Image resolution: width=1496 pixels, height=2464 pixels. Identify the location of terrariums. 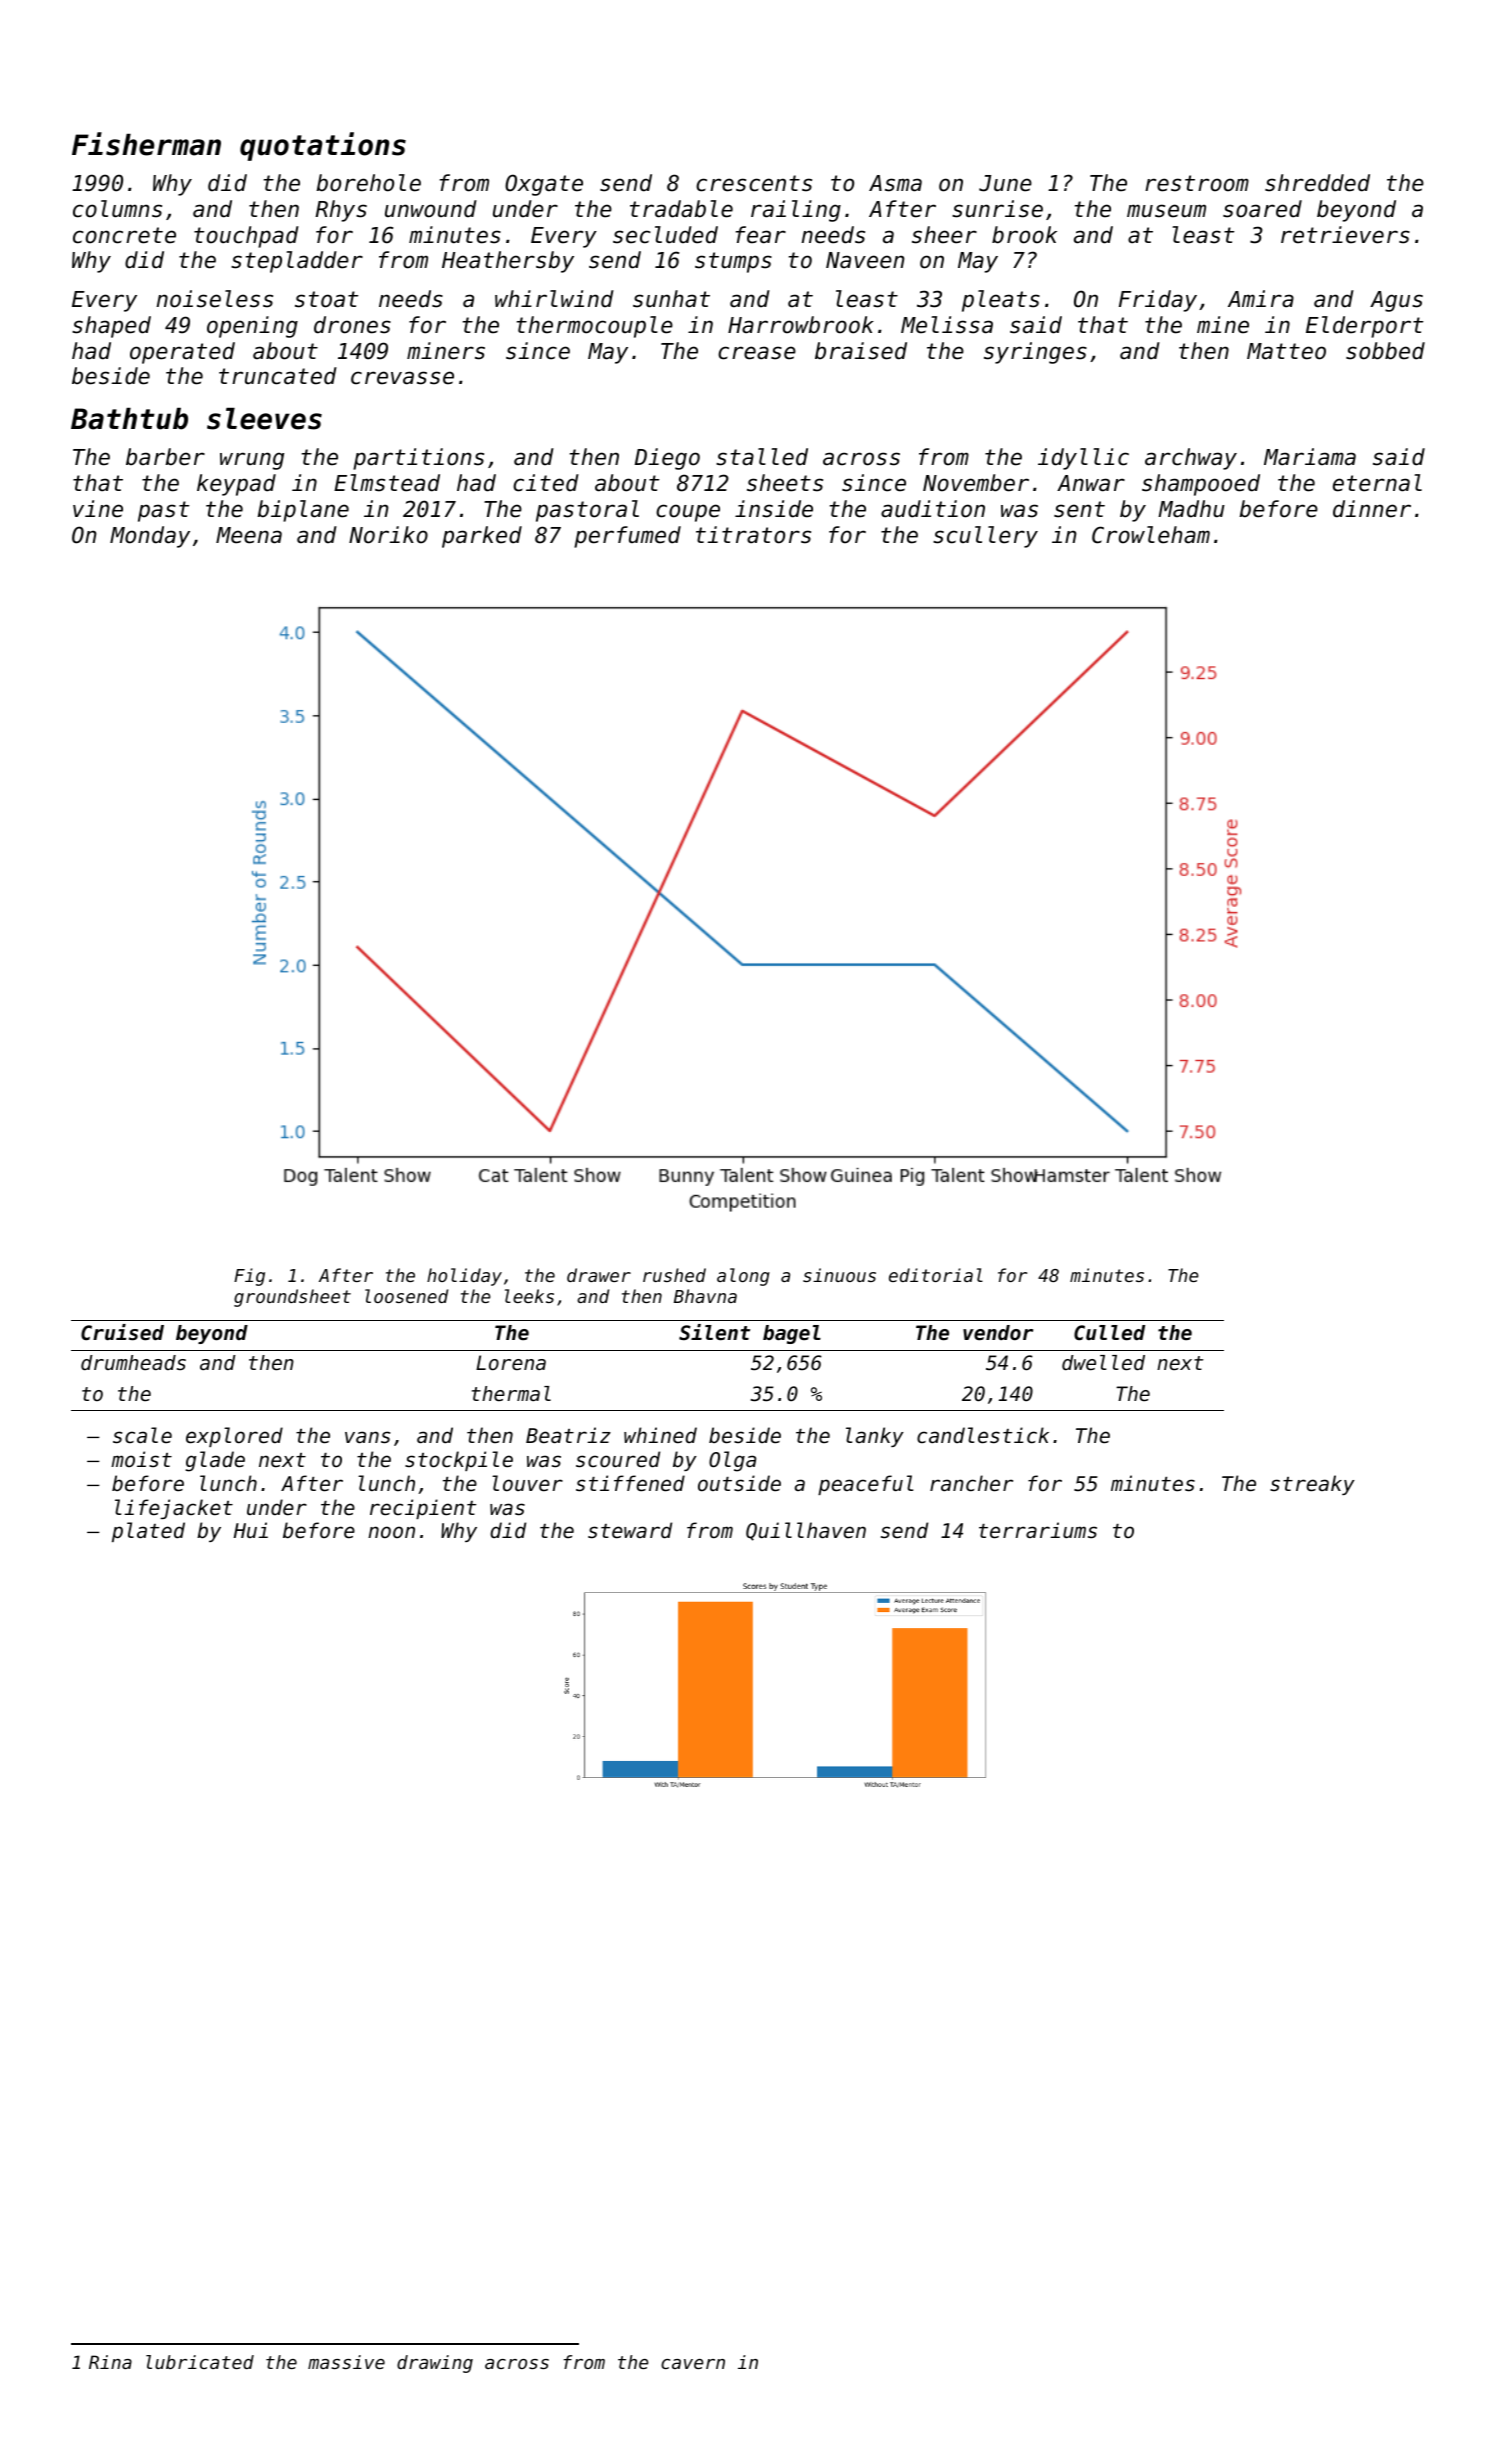
(1038, 1530).
